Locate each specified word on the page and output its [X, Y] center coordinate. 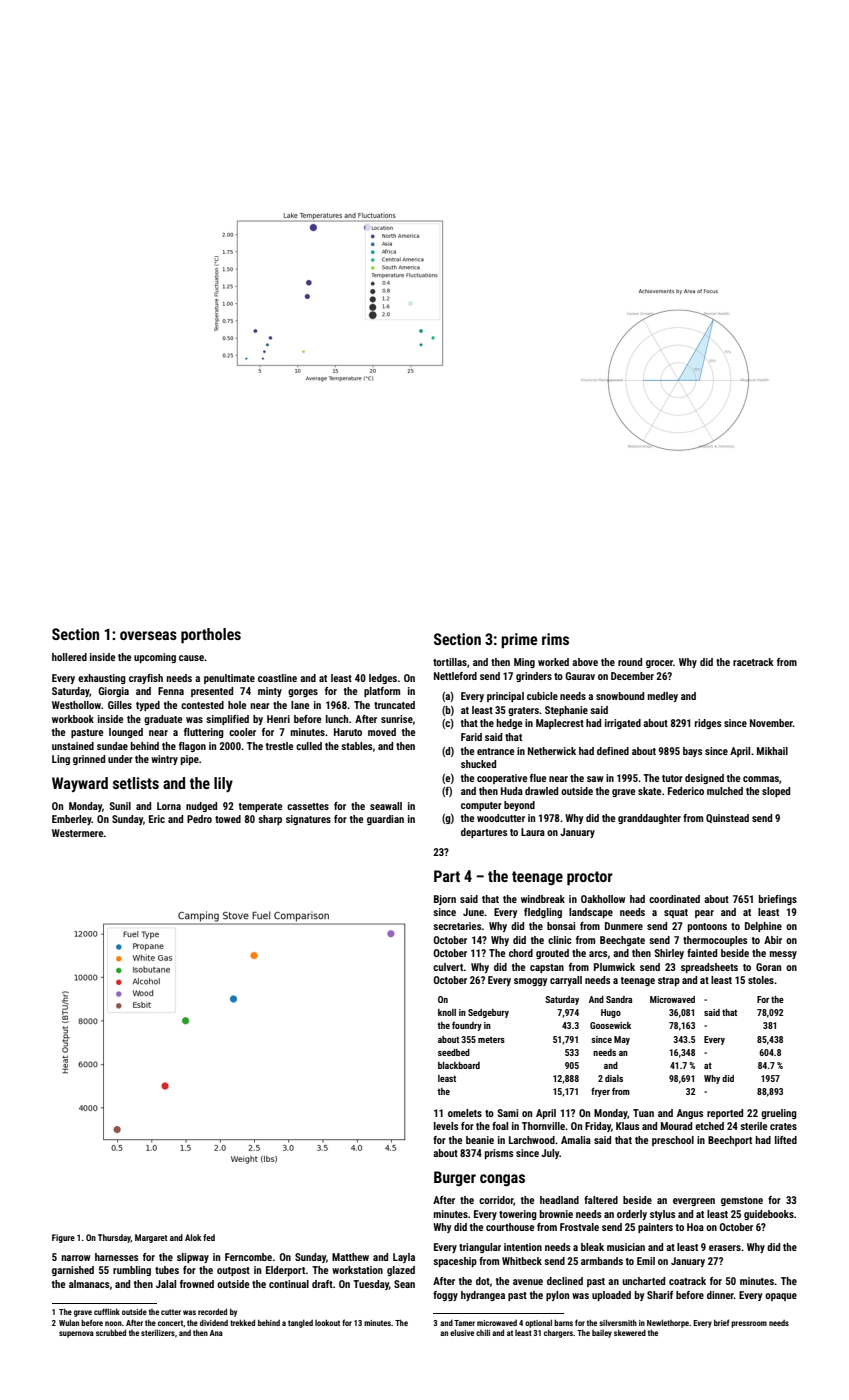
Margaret [151, 1238]
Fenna [171, 691]
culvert [448, 967]
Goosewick [610, 1025]
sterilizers [158, 1332]
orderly [632, 1215]
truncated [394, 705]
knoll [447, 1012]
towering [518, 1215]
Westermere [77, 833]
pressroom [749, 1324]
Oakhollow [603, 899]
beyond [519, 806]
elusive [462, 1332]
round [630, 662]
